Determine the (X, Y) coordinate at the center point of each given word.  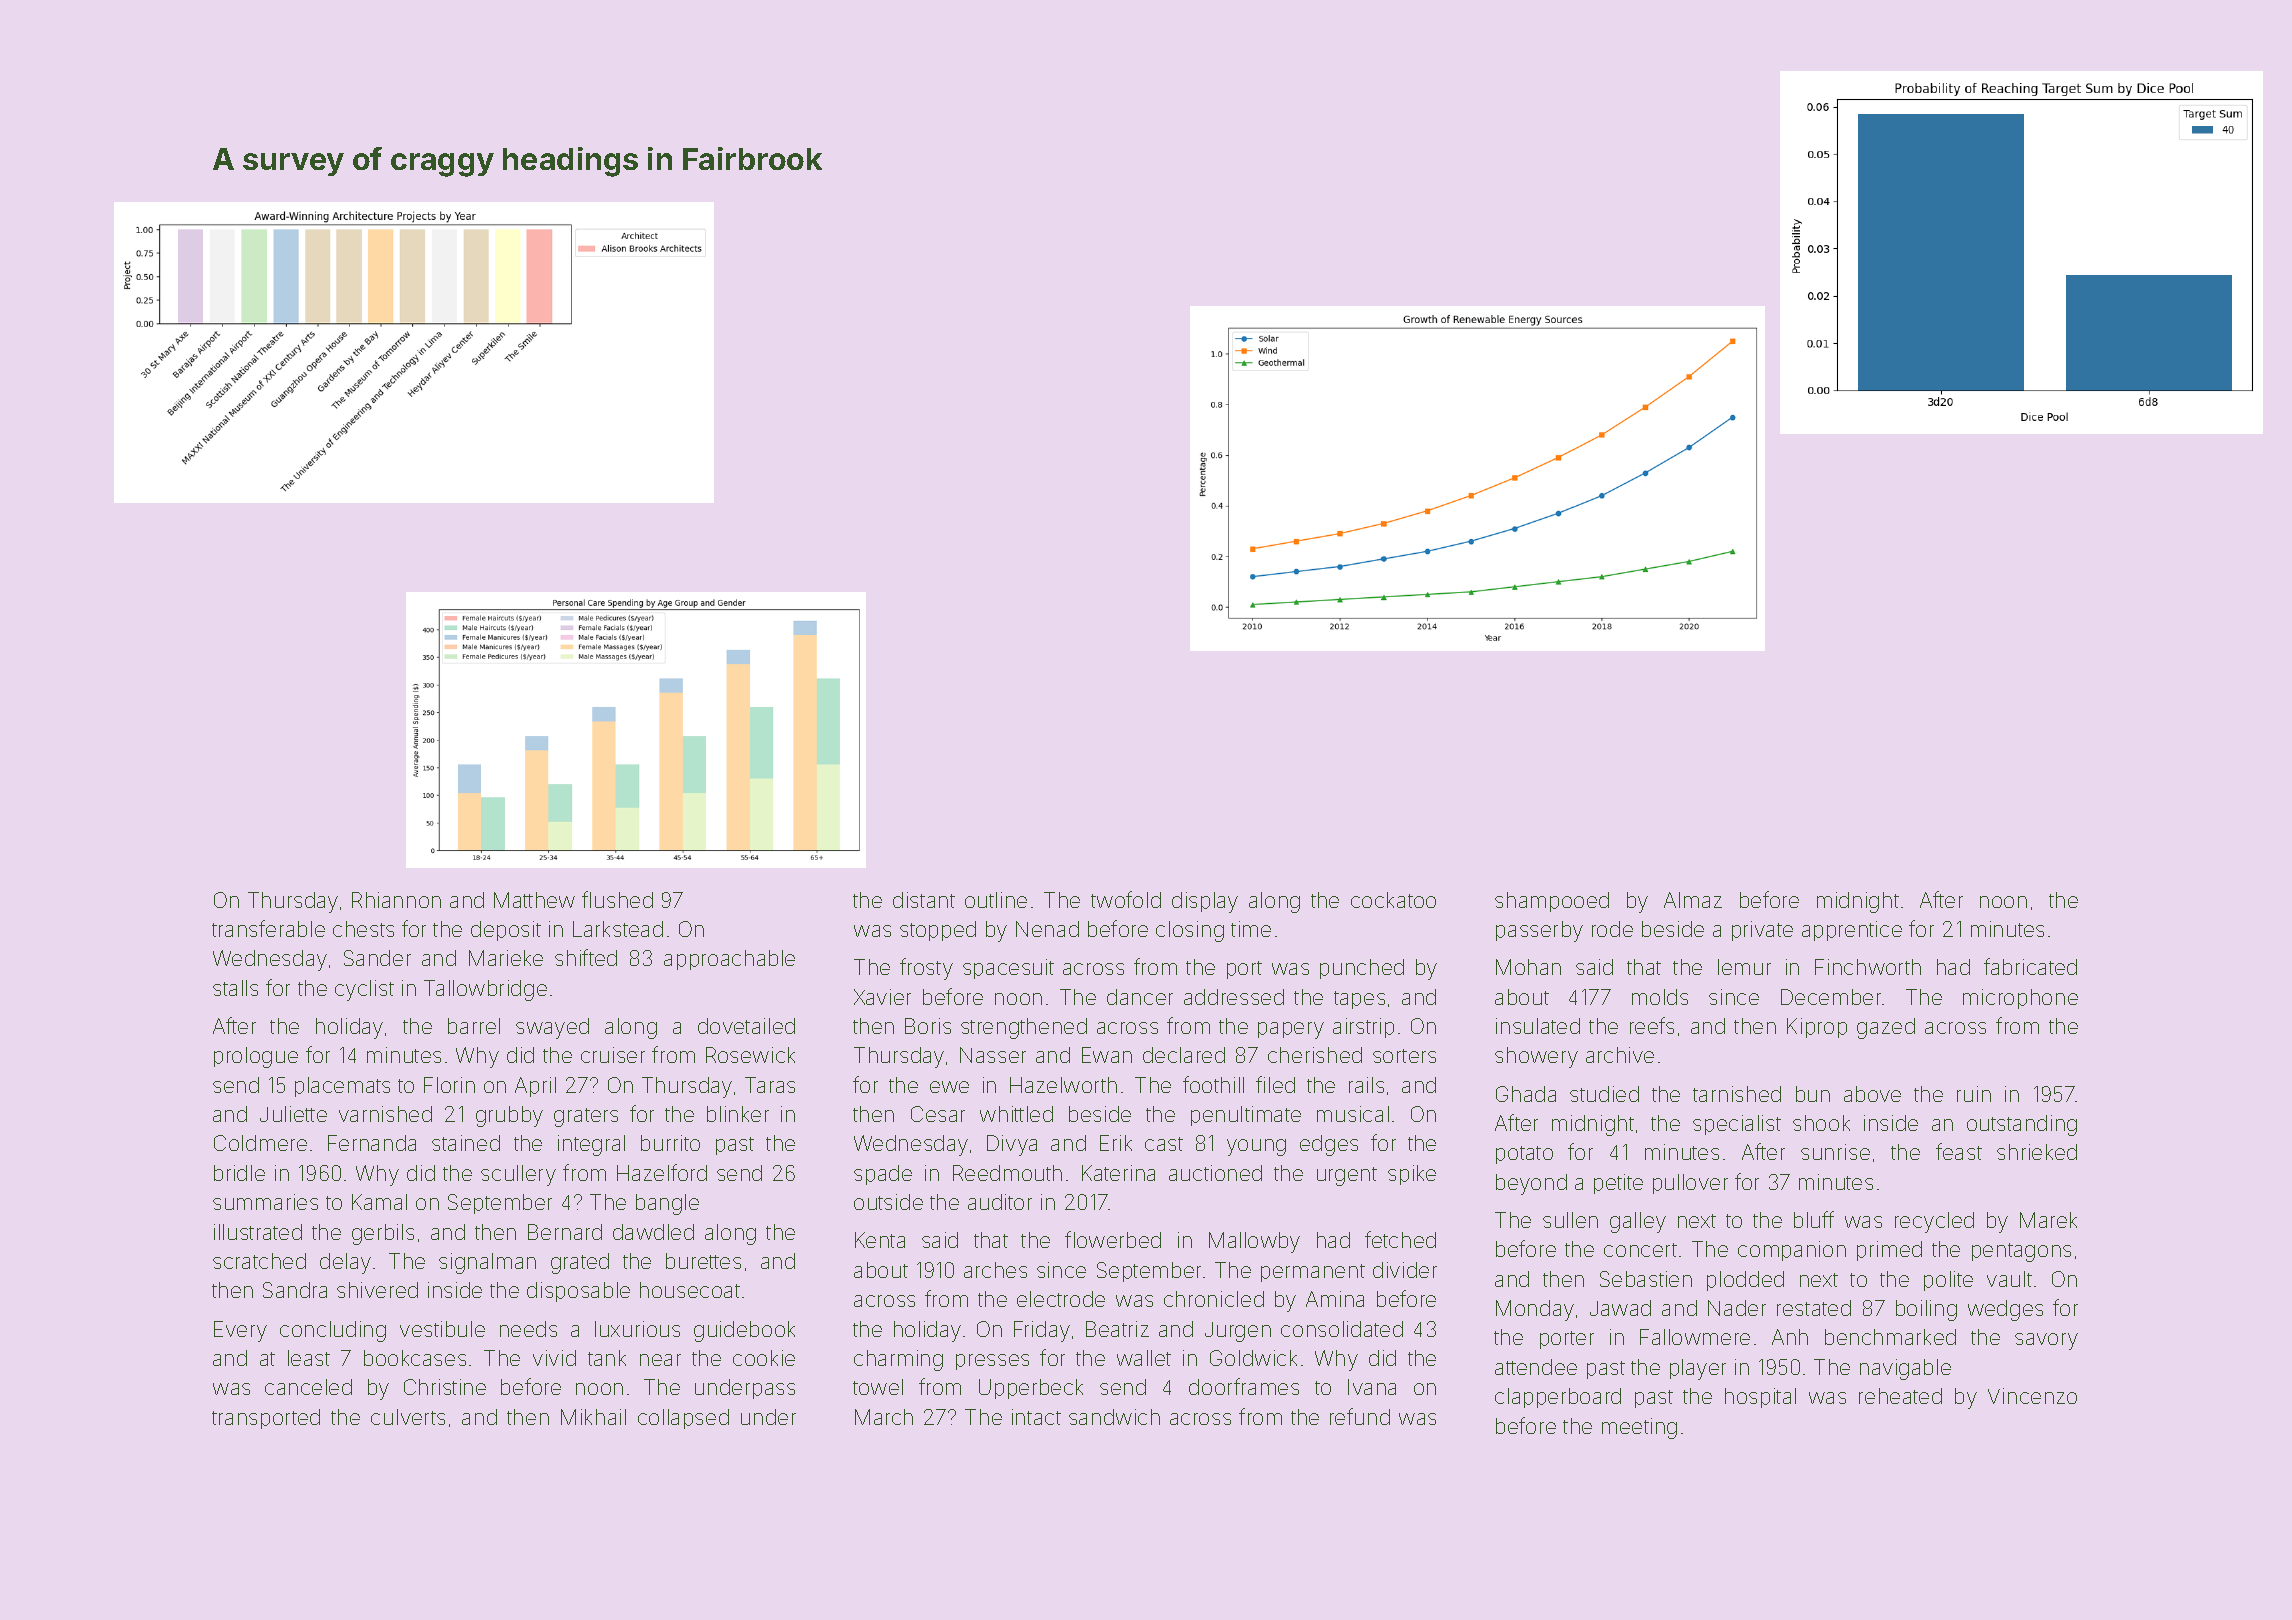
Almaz (1693, 900)
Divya (1012, 1145)
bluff (1814, 1219)
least (309, 1358)
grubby (509, 1116)
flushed (617, 899)
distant (924, 900)
